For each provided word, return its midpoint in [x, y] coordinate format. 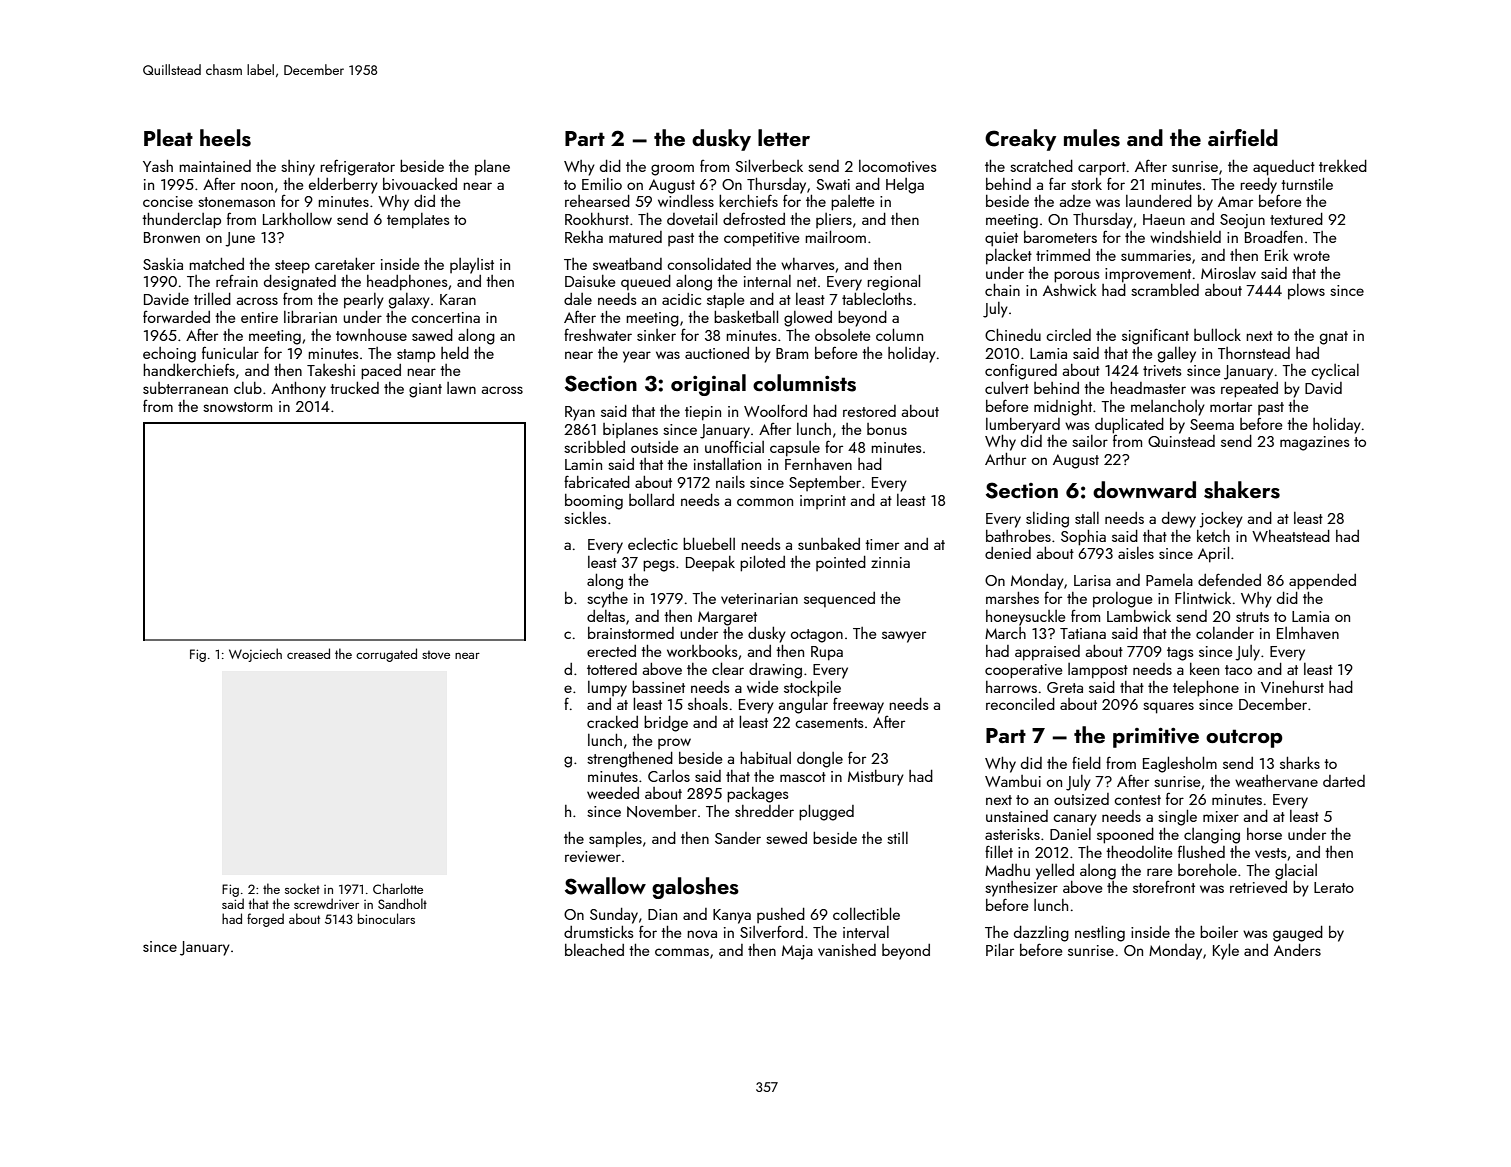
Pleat [168, 137]
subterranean [185, 388]
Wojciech [255, 655]
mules [1092, 138]
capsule [795, 449]
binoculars [386, 918]
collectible [866, 913]
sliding [1047, 520]
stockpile [812, 688]
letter [784, 137]
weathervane [1276, 781]
